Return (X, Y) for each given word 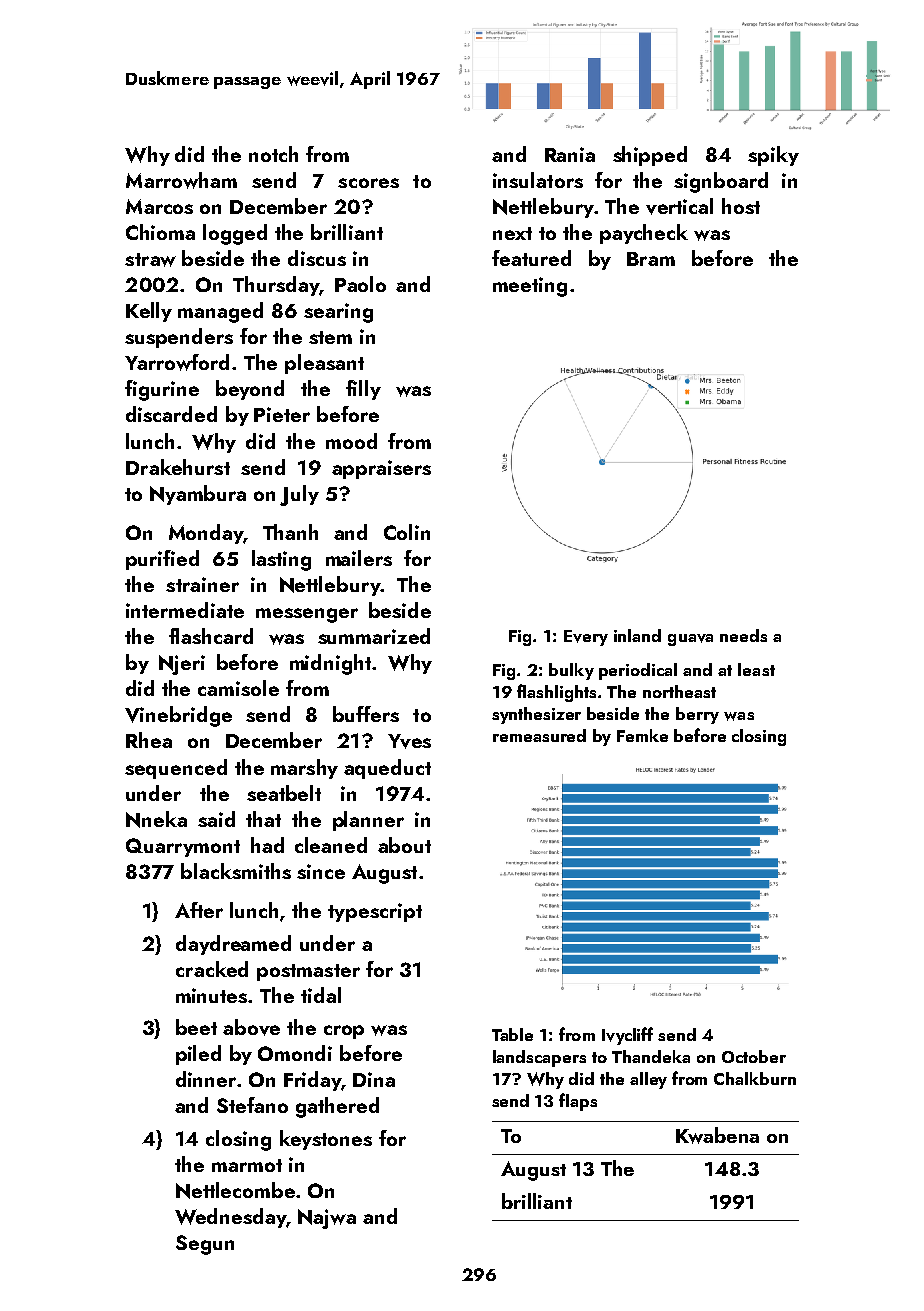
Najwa (327, 1219)
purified (162, 560)
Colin (407, 532)
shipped (650, 156)
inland (637, 635)
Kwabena (717, 1135)
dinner (206, 1079)
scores (368, 183)
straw (150, 260)
